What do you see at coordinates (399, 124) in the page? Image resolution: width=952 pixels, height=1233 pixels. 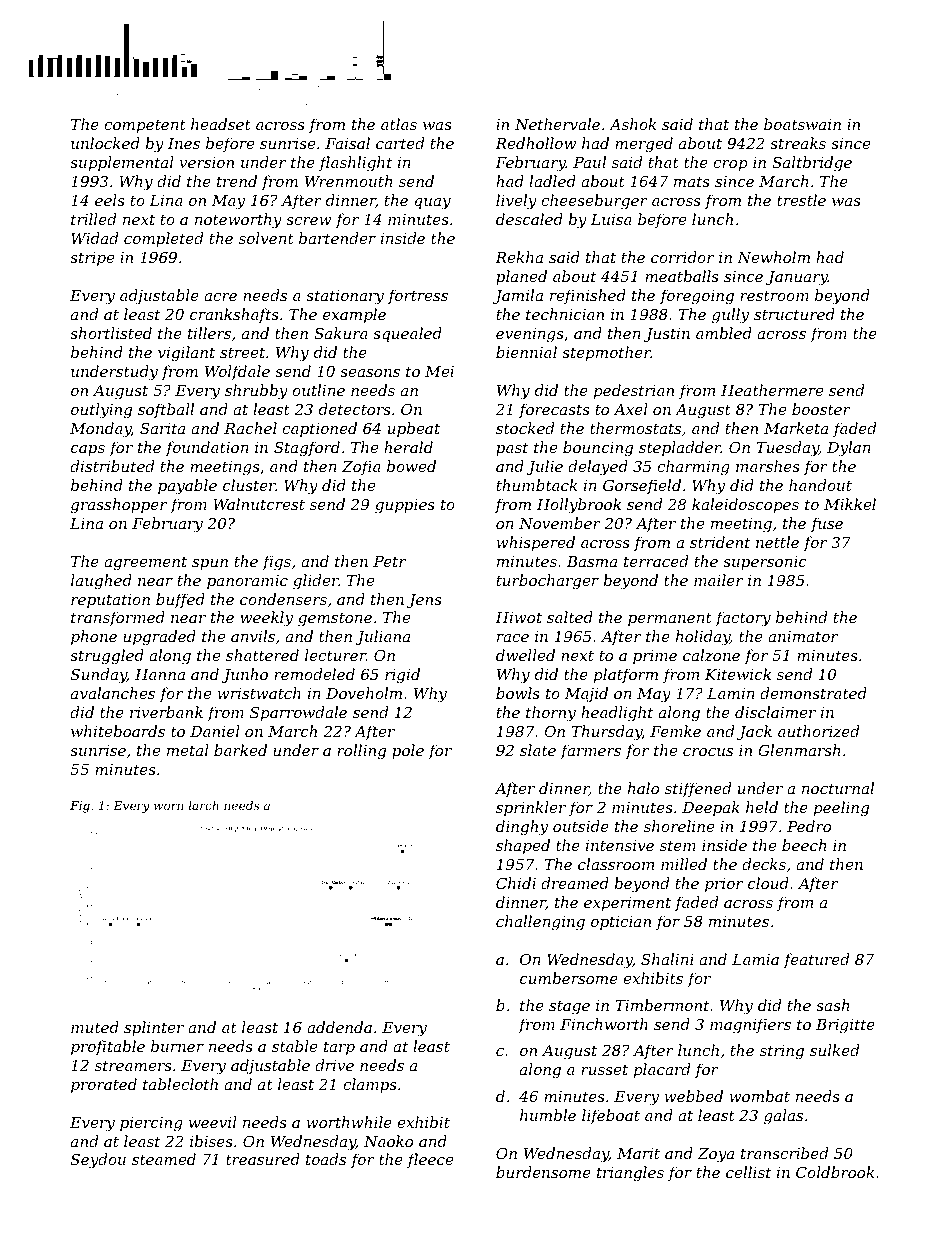 I see `atlas` at bounding box center [399, 124].
